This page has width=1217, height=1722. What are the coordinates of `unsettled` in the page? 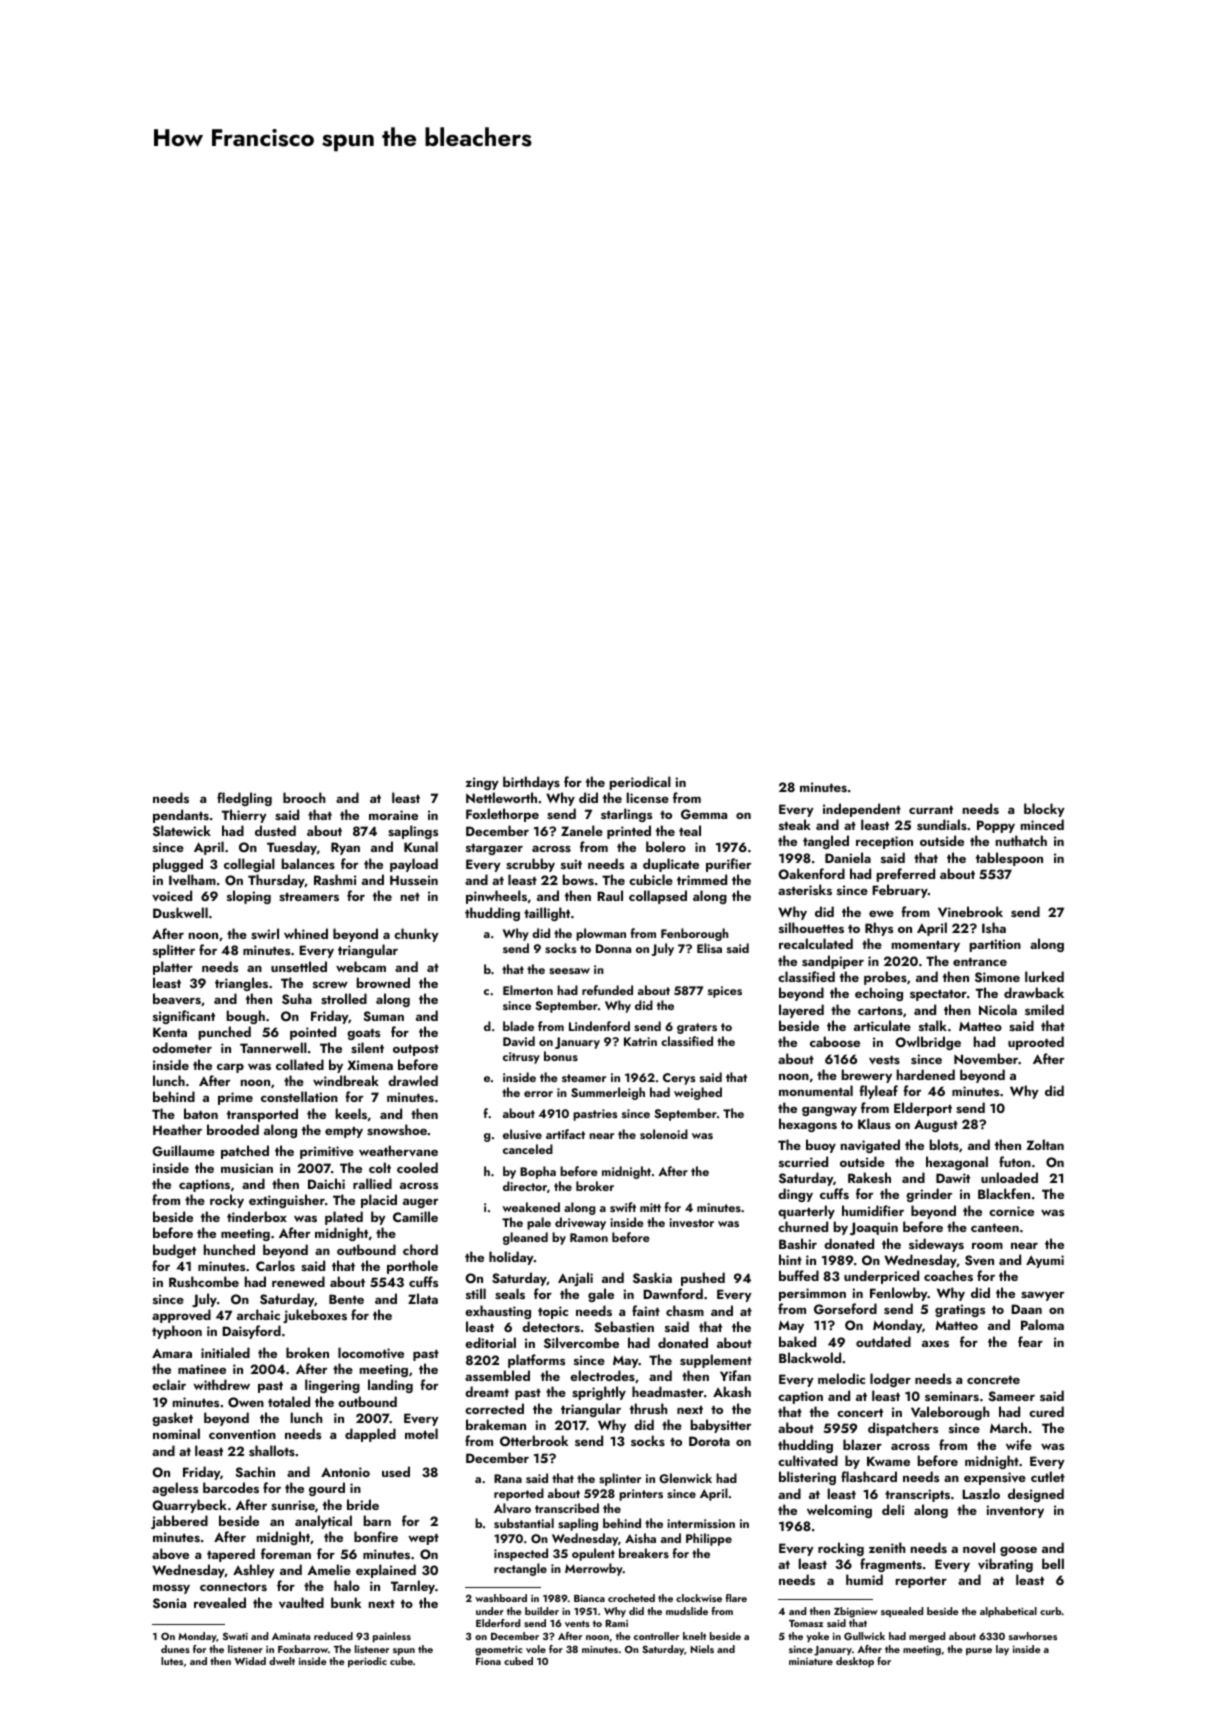 It's located at (299, 966).
